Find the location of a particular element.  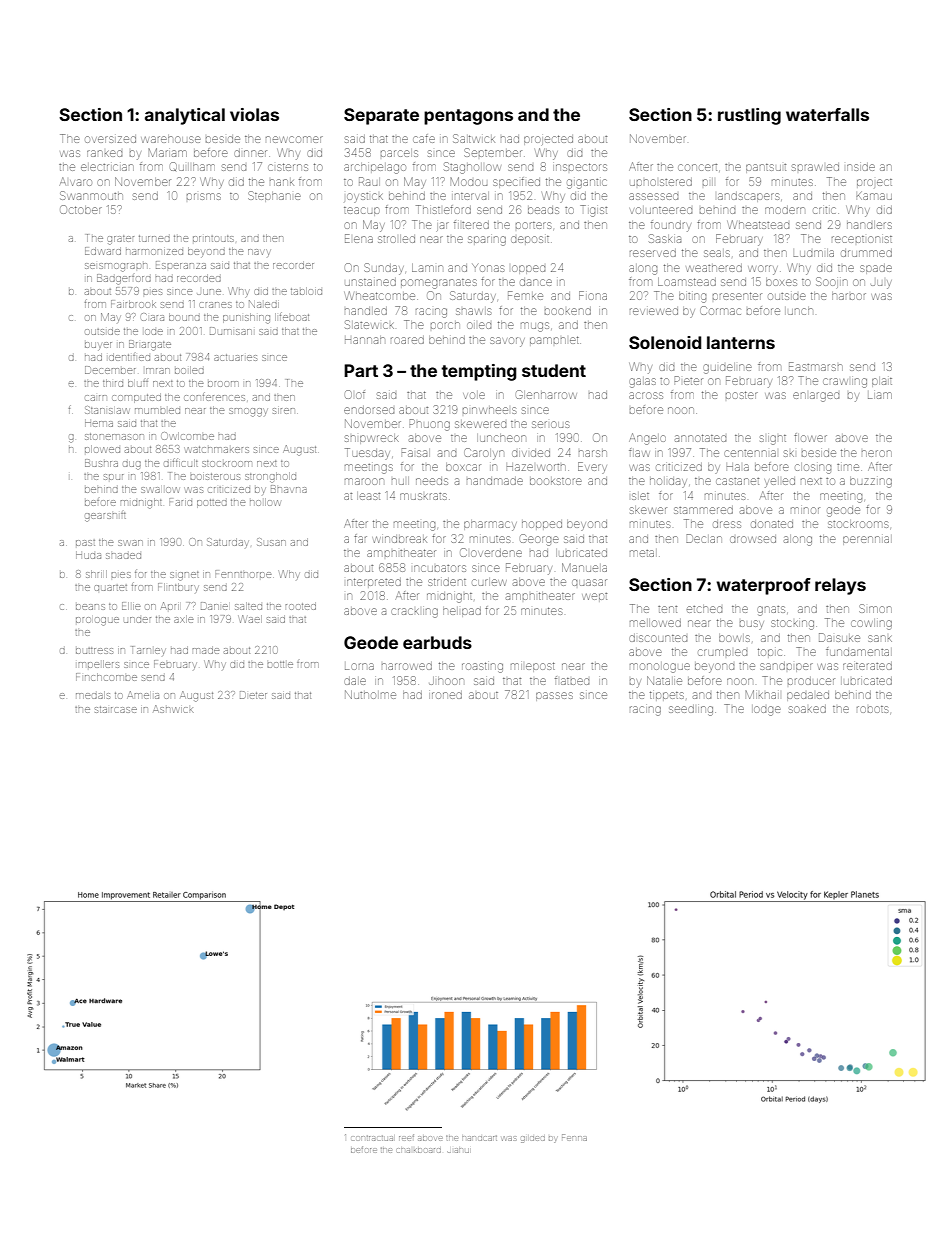

biting is located at coordinates (692, 297).
